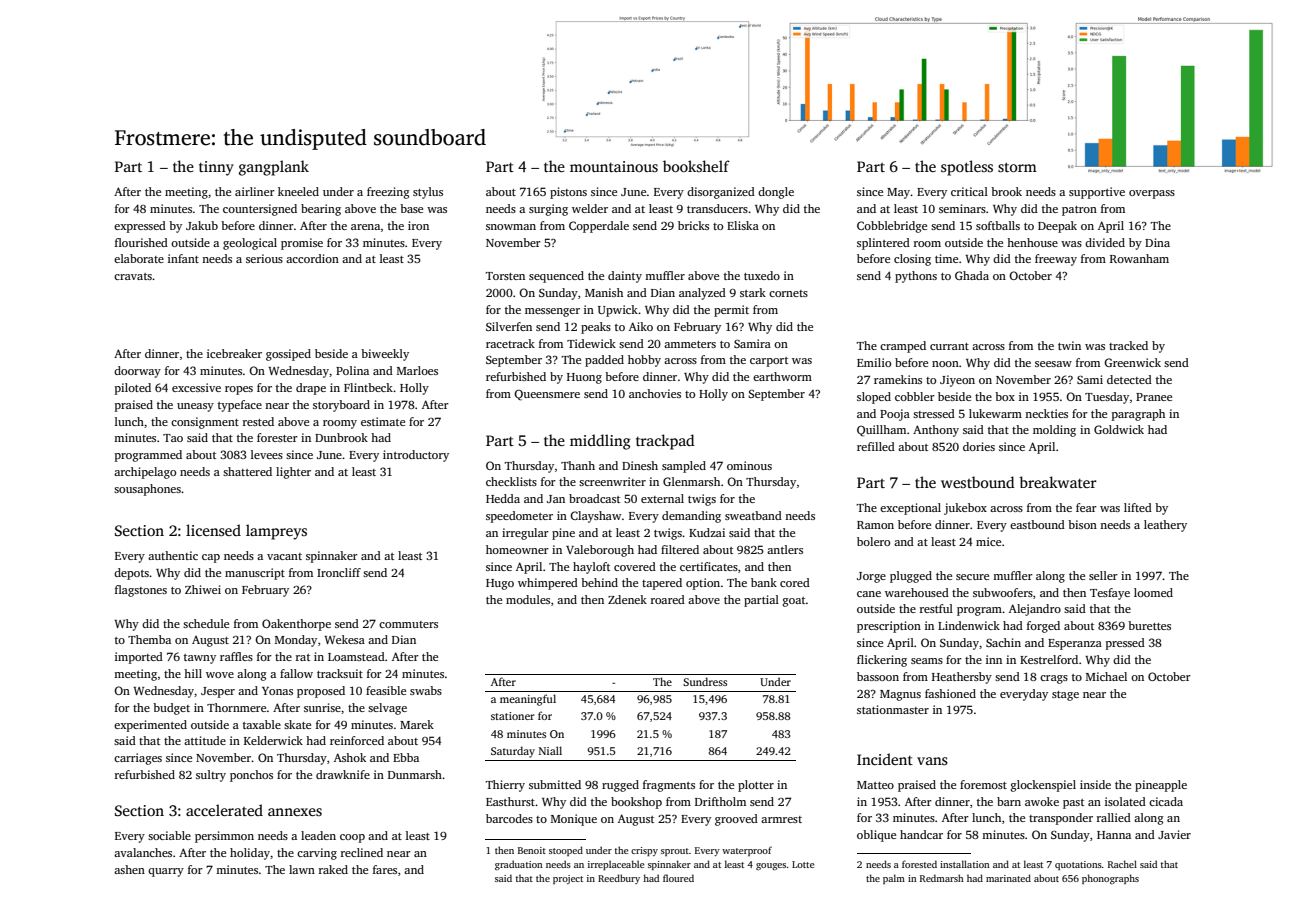 This page has height=924, width=1308. What do you see at coordinates (216, 168) in the page?
I see `tinny` at bounding box center [216, 168].
